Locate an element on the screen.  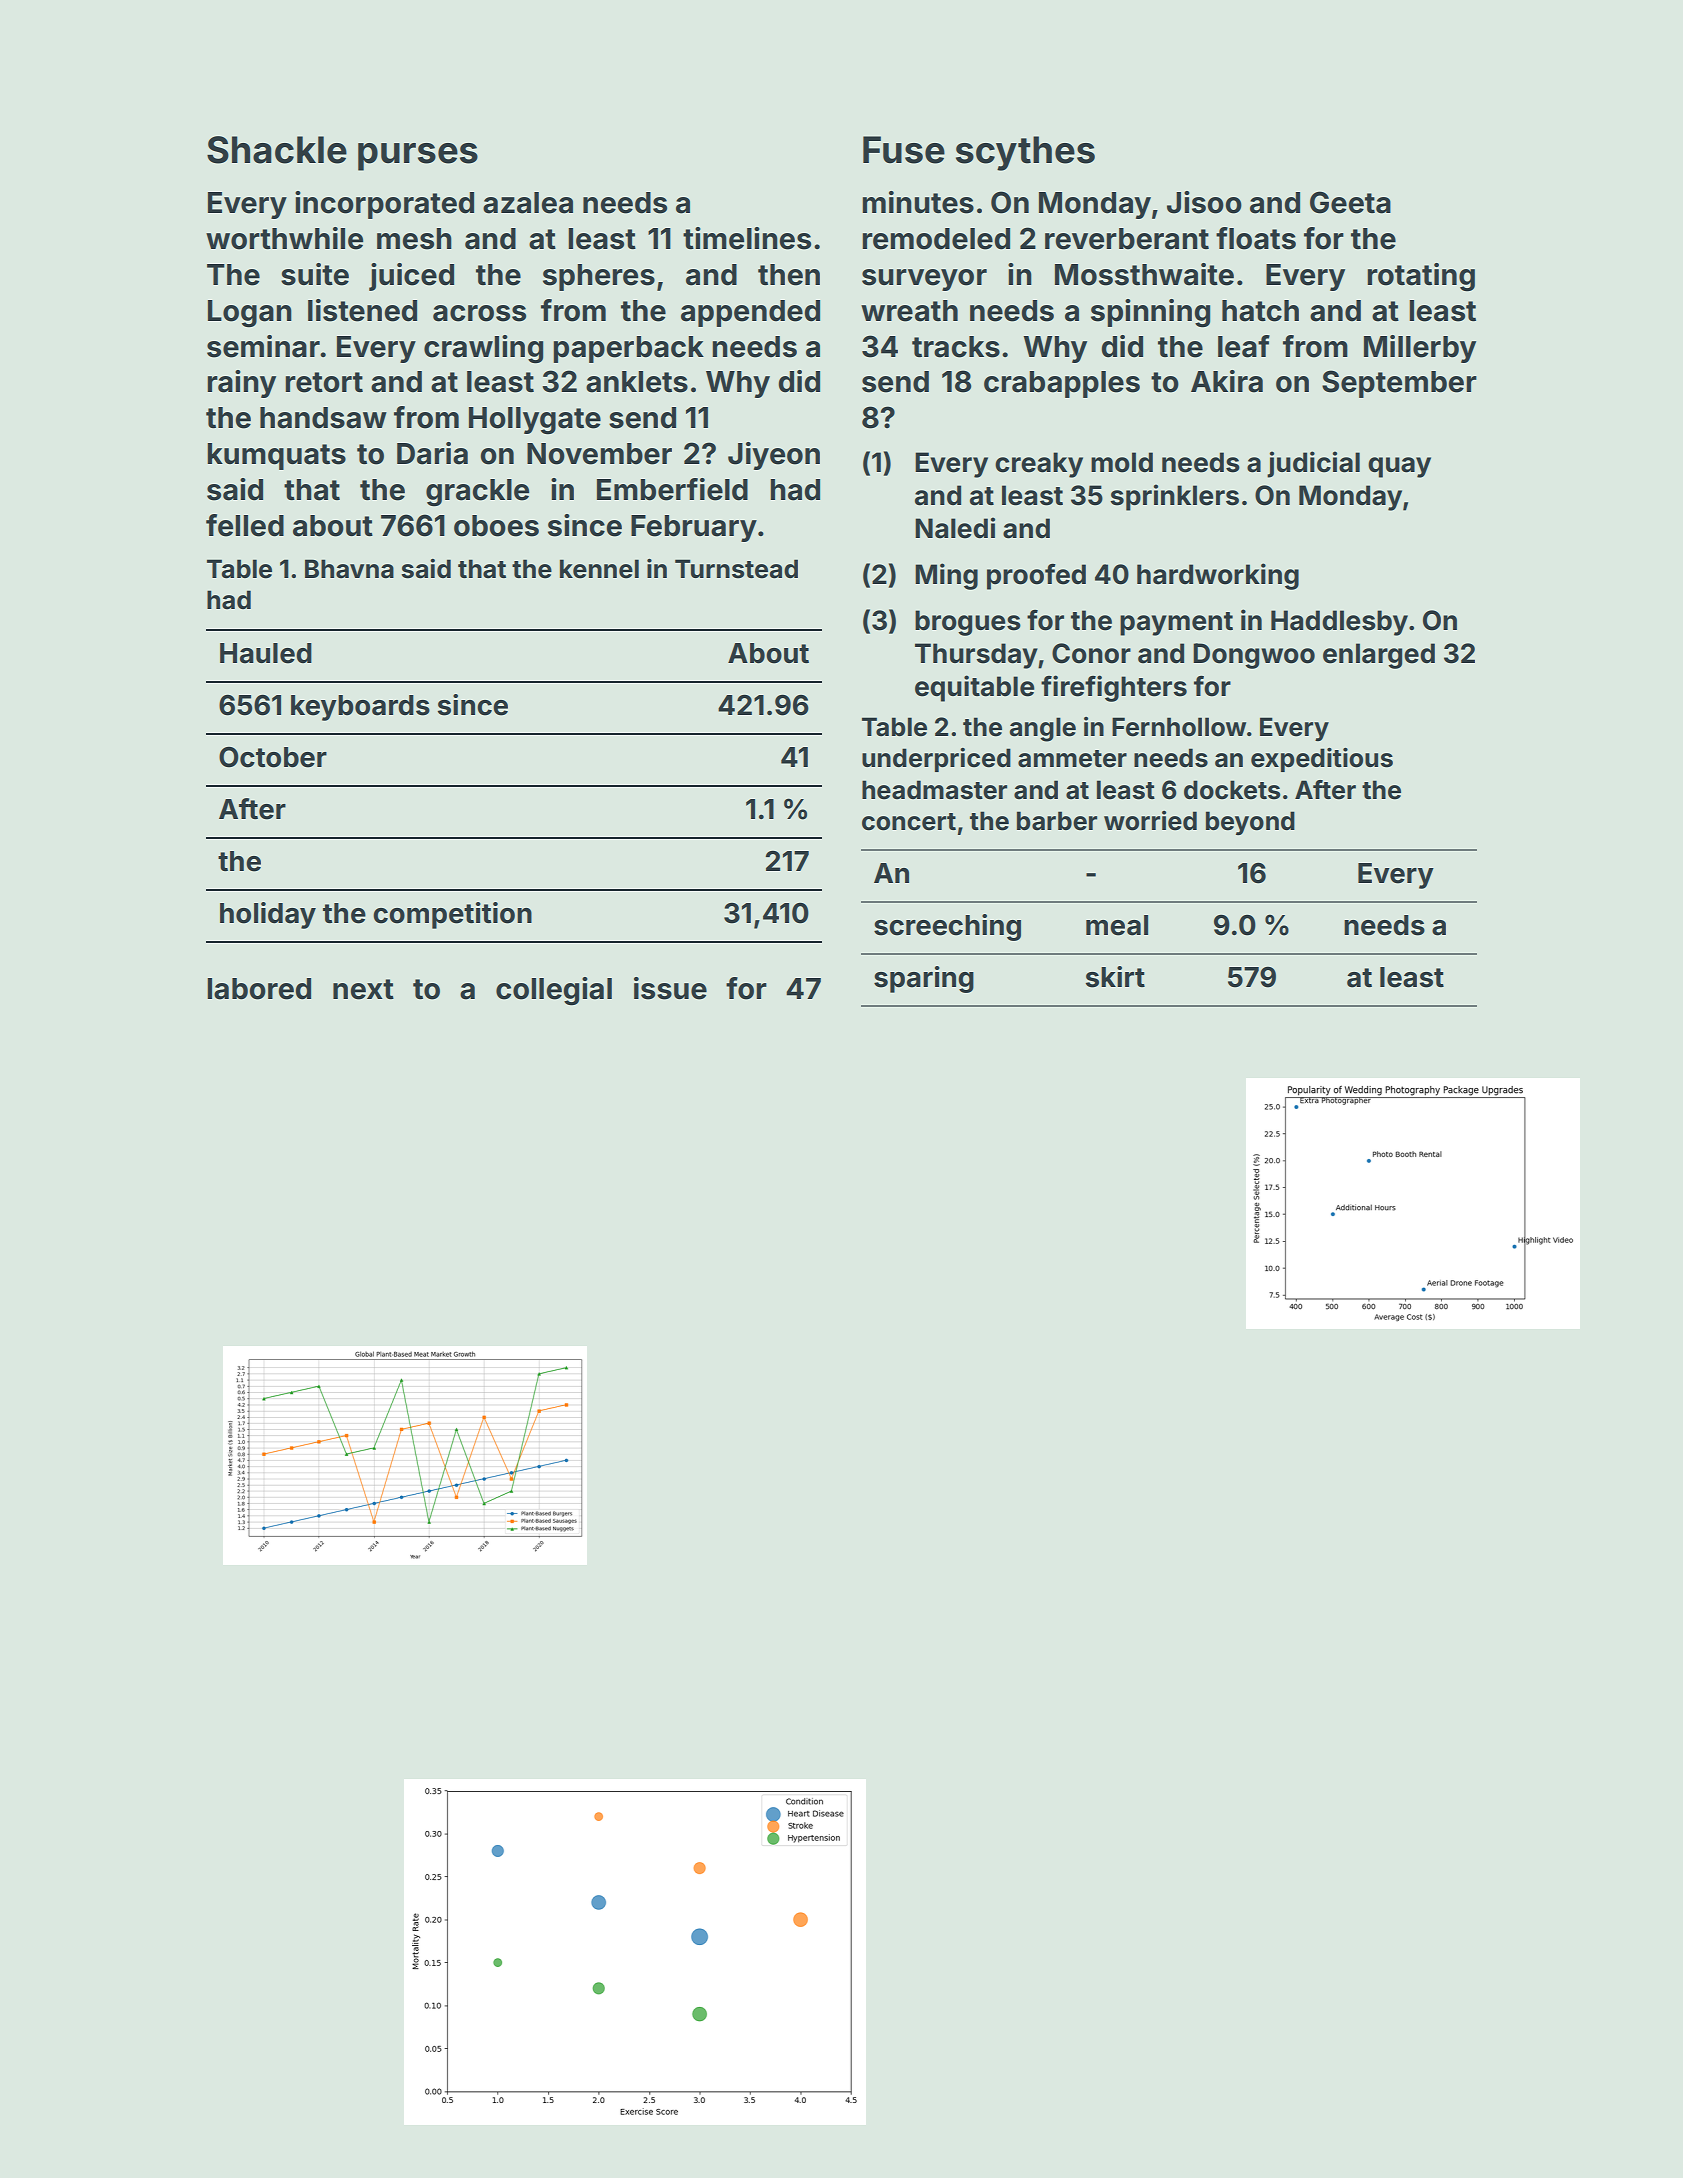
collegial is located at coordinates (554, 991).
